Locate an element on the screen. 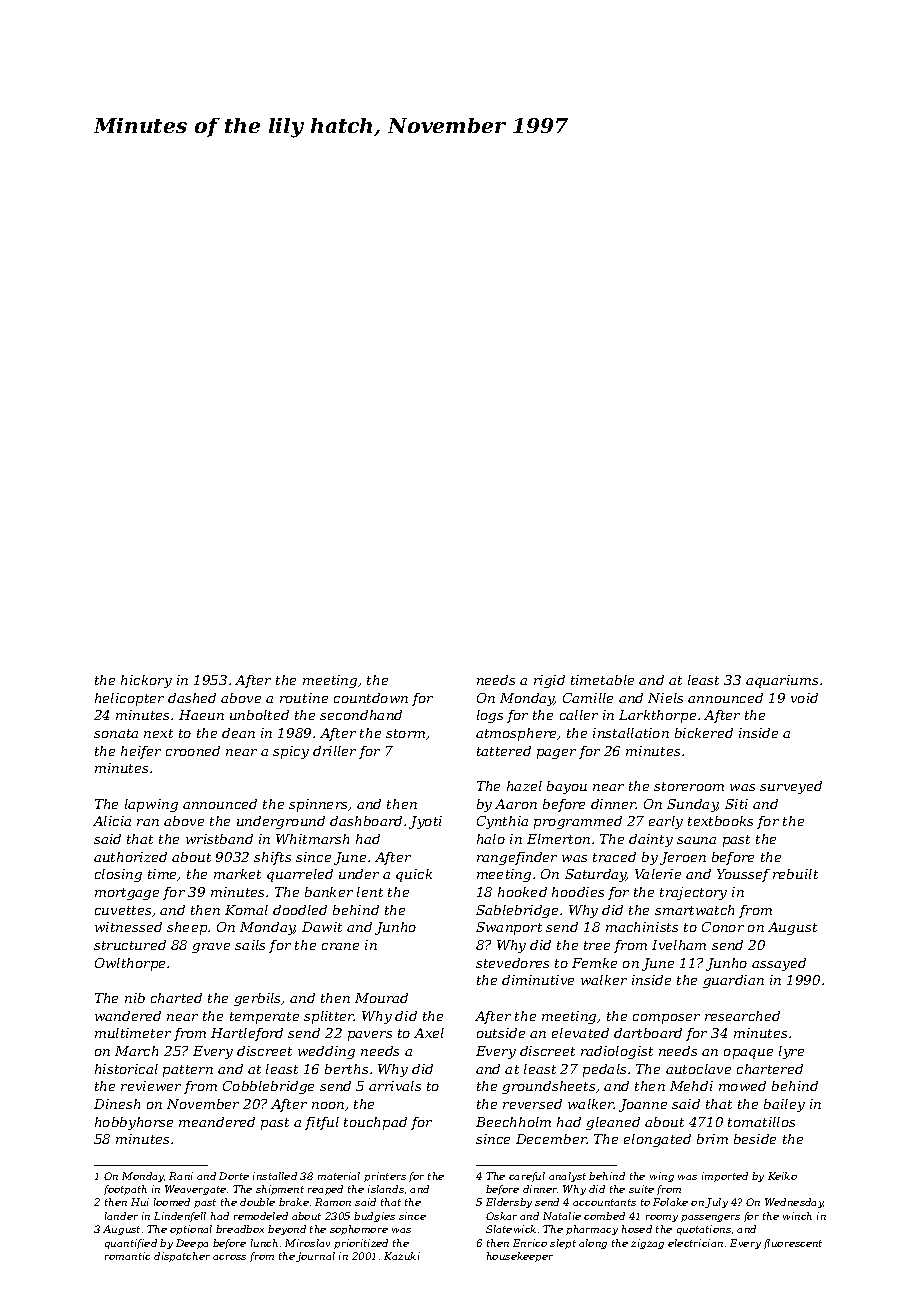 The image size is (924, 1308). aquariums is located at coordinates (782, 681).
